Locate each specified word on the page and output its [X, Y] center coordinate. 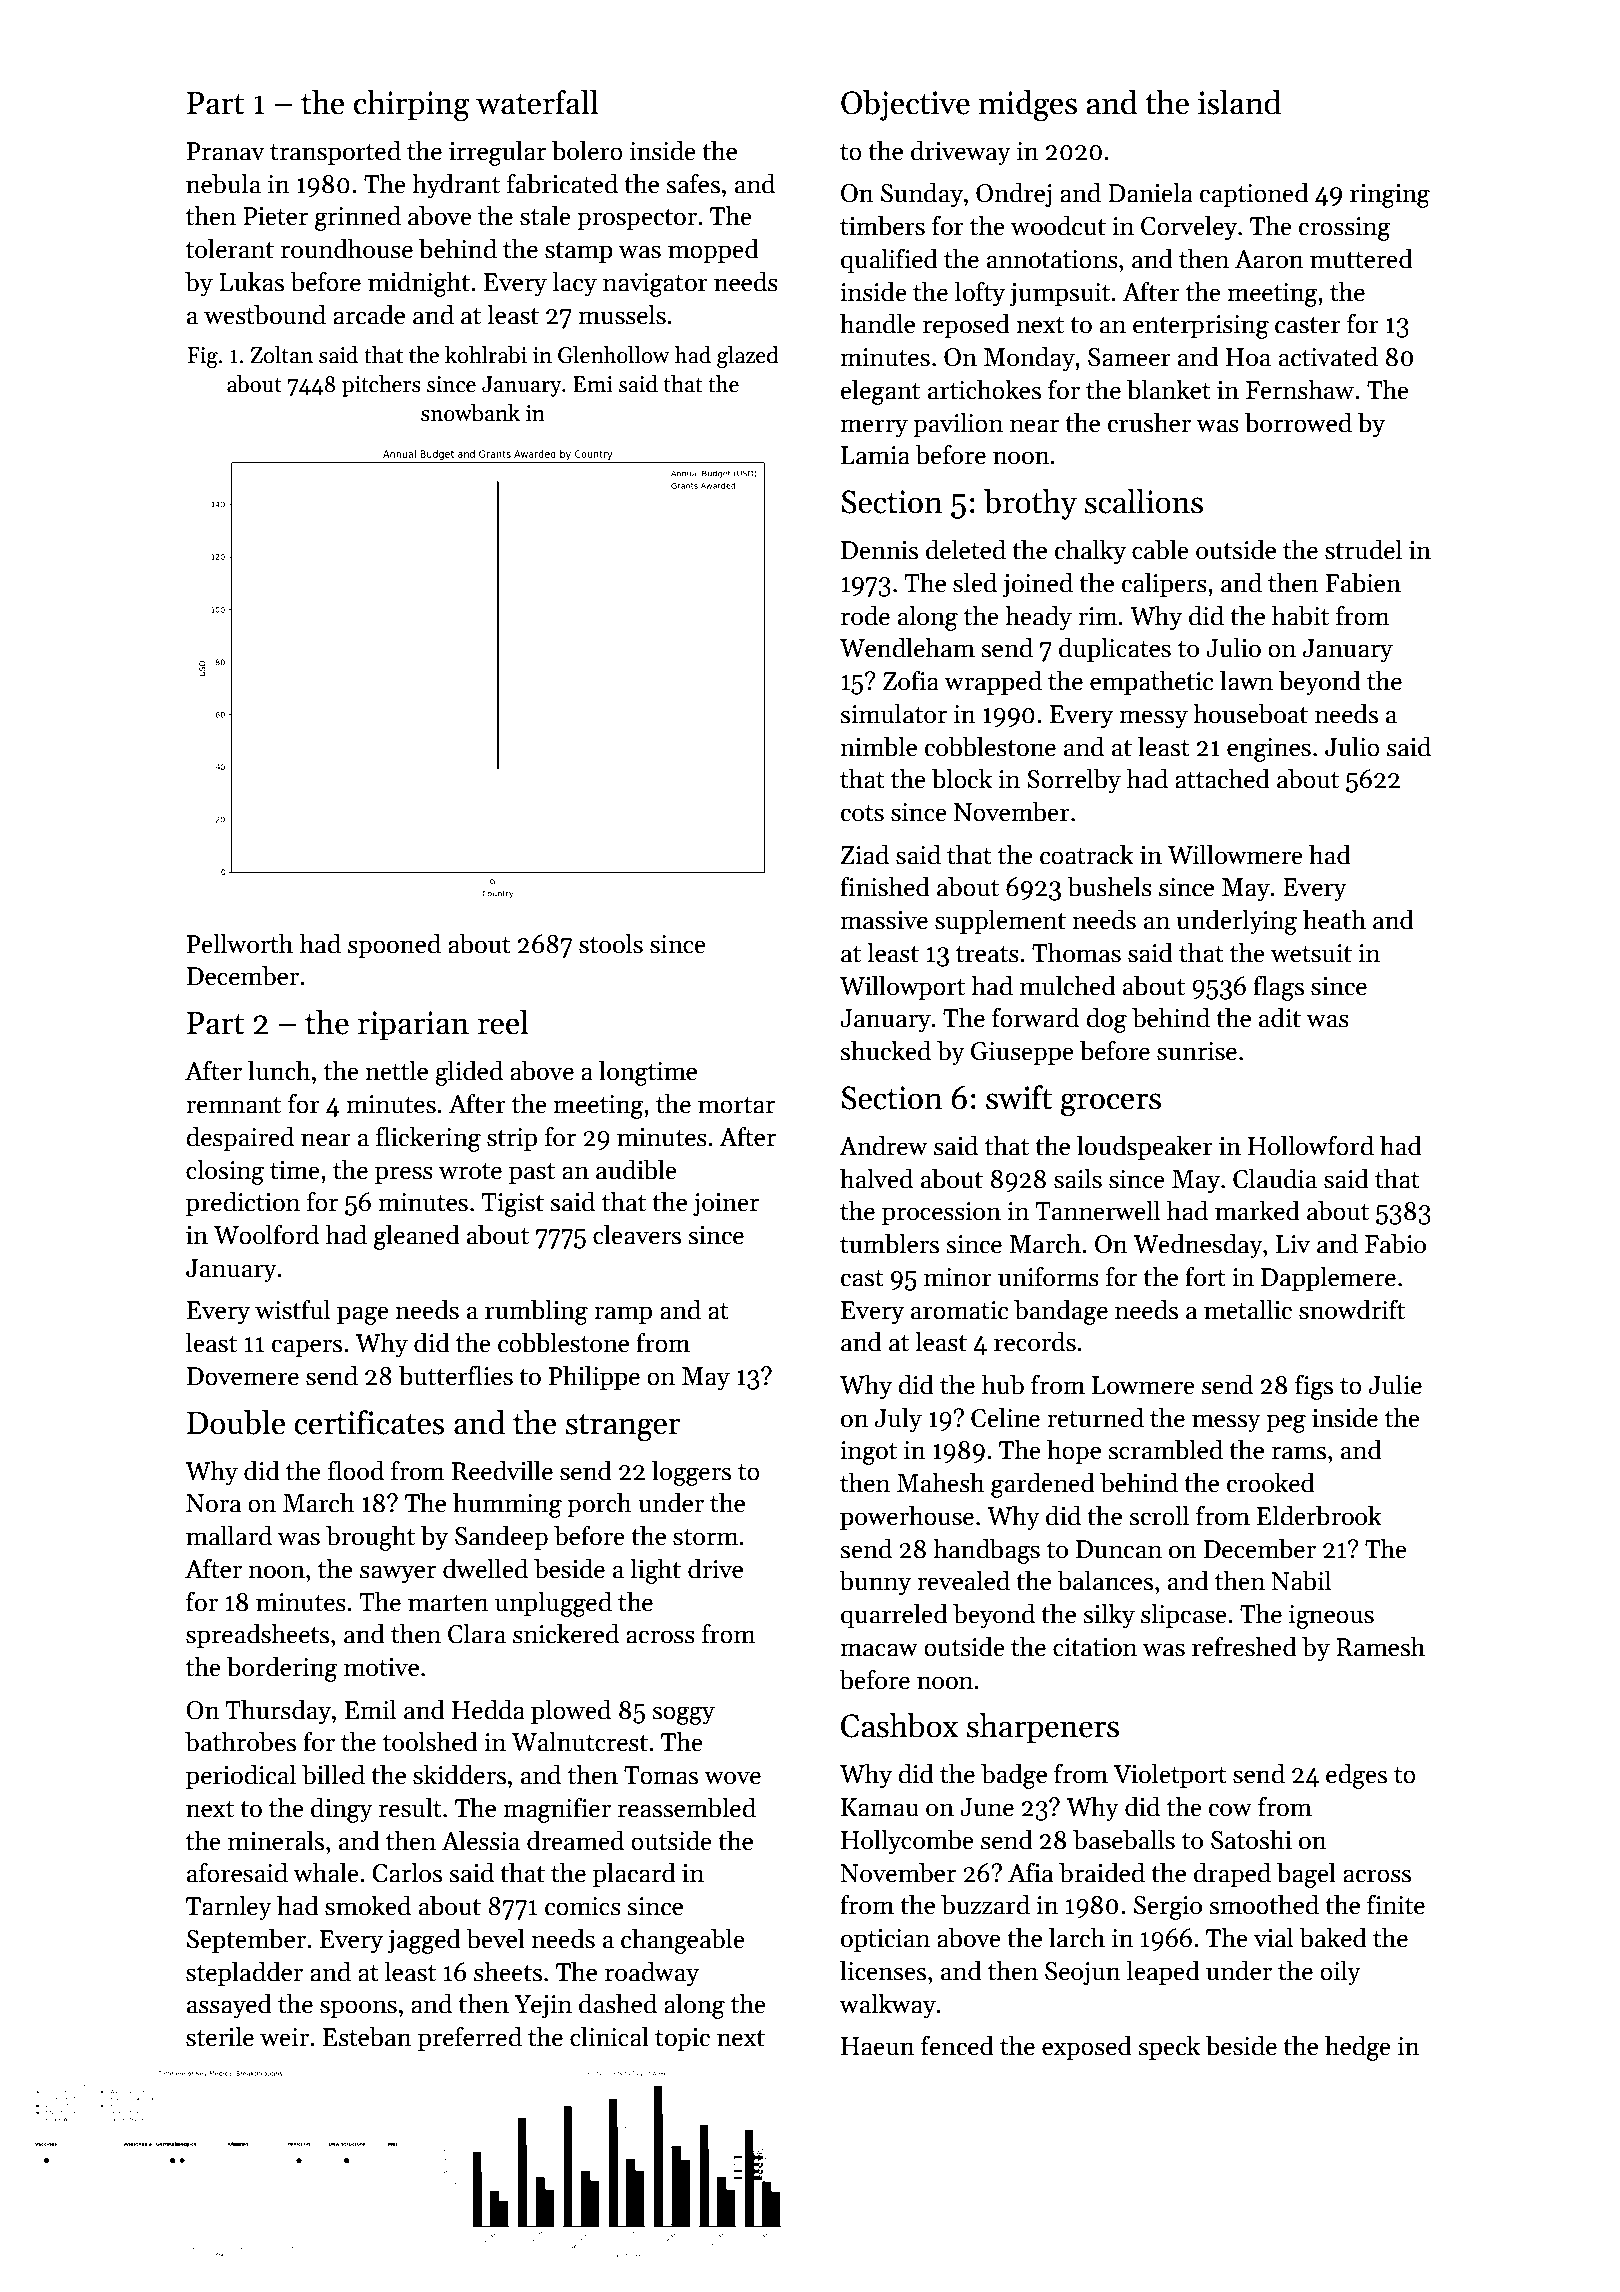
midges [1027, 106]
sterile [220, 2036]
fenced [957, 2045]
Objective [905, 105]
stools [611, 943]
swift [1019, 1097]
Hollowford [1311, 1145]
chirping [412, 106]
